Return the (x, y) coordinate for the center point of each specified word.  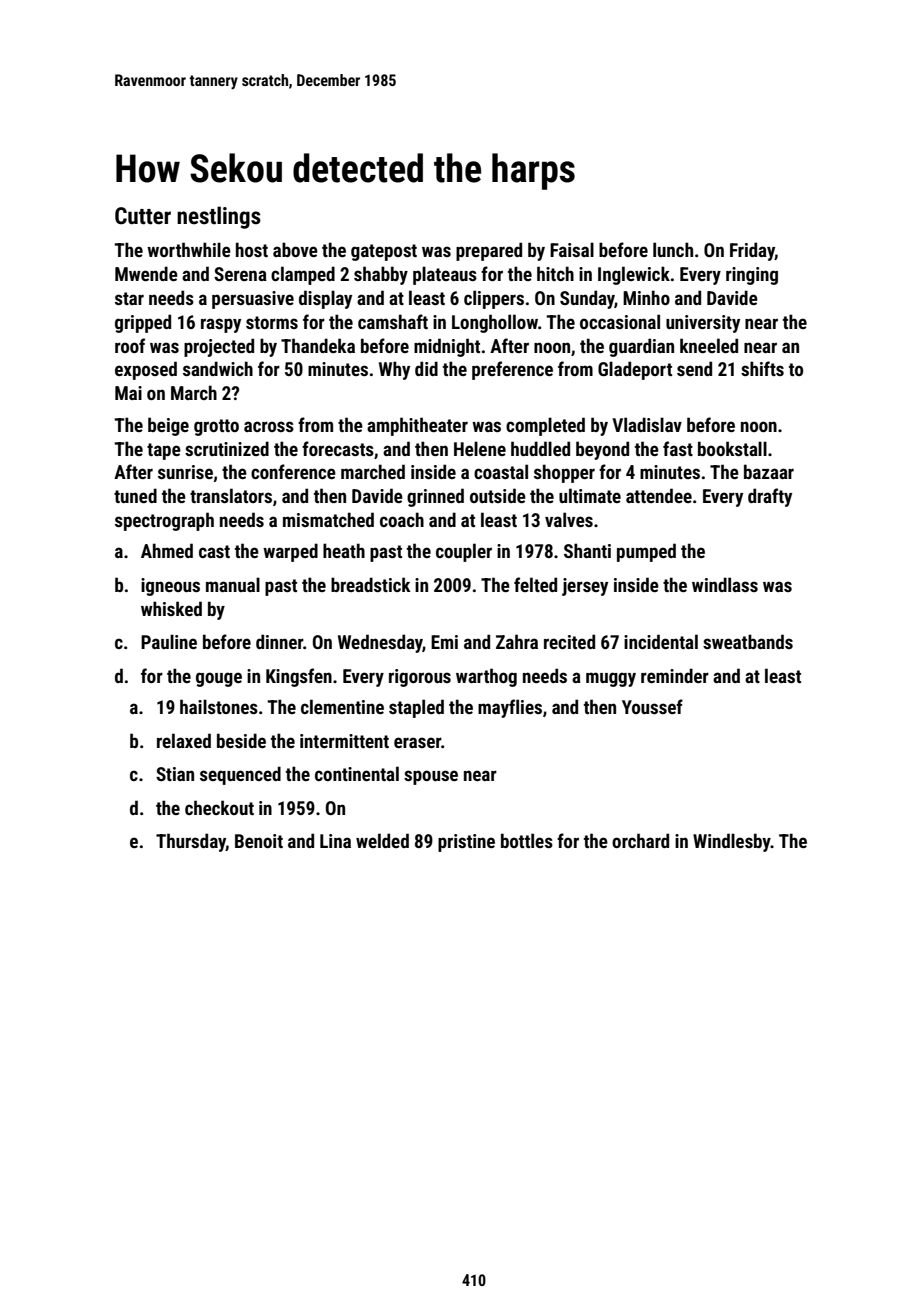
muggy (611, 679)
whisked (171, 608)
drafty (770, 497)
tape (164, 451)
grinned (435, 497)
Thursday (191, 842)
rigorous (420, 678)
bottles (527, 840)
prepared (489, 251)
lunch (673, 249)
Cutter (143, 216)
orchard (640, 840)
